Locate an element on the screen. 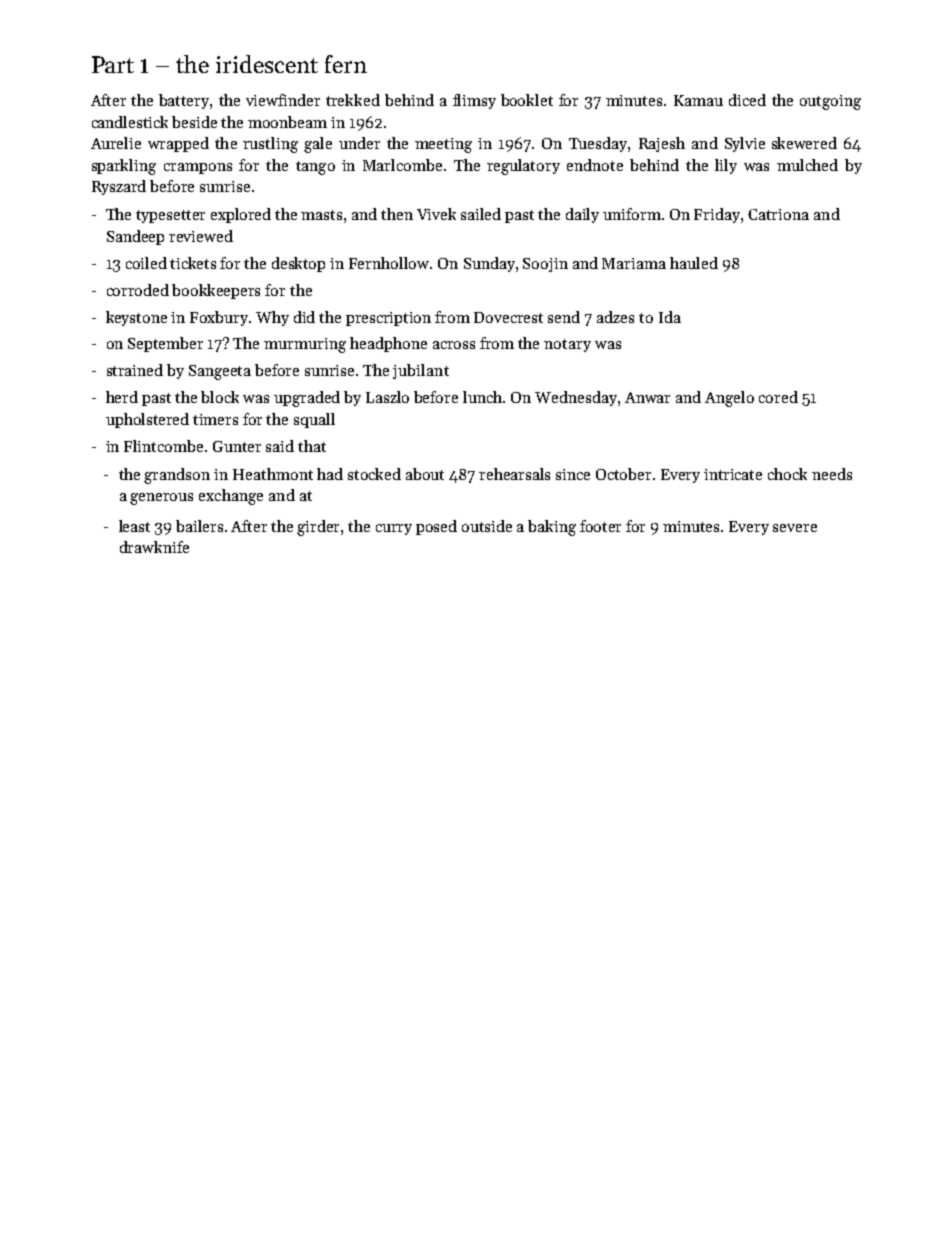 This screenshot has width=952, height=1233. bailers is located at coordinates (199, 526).
